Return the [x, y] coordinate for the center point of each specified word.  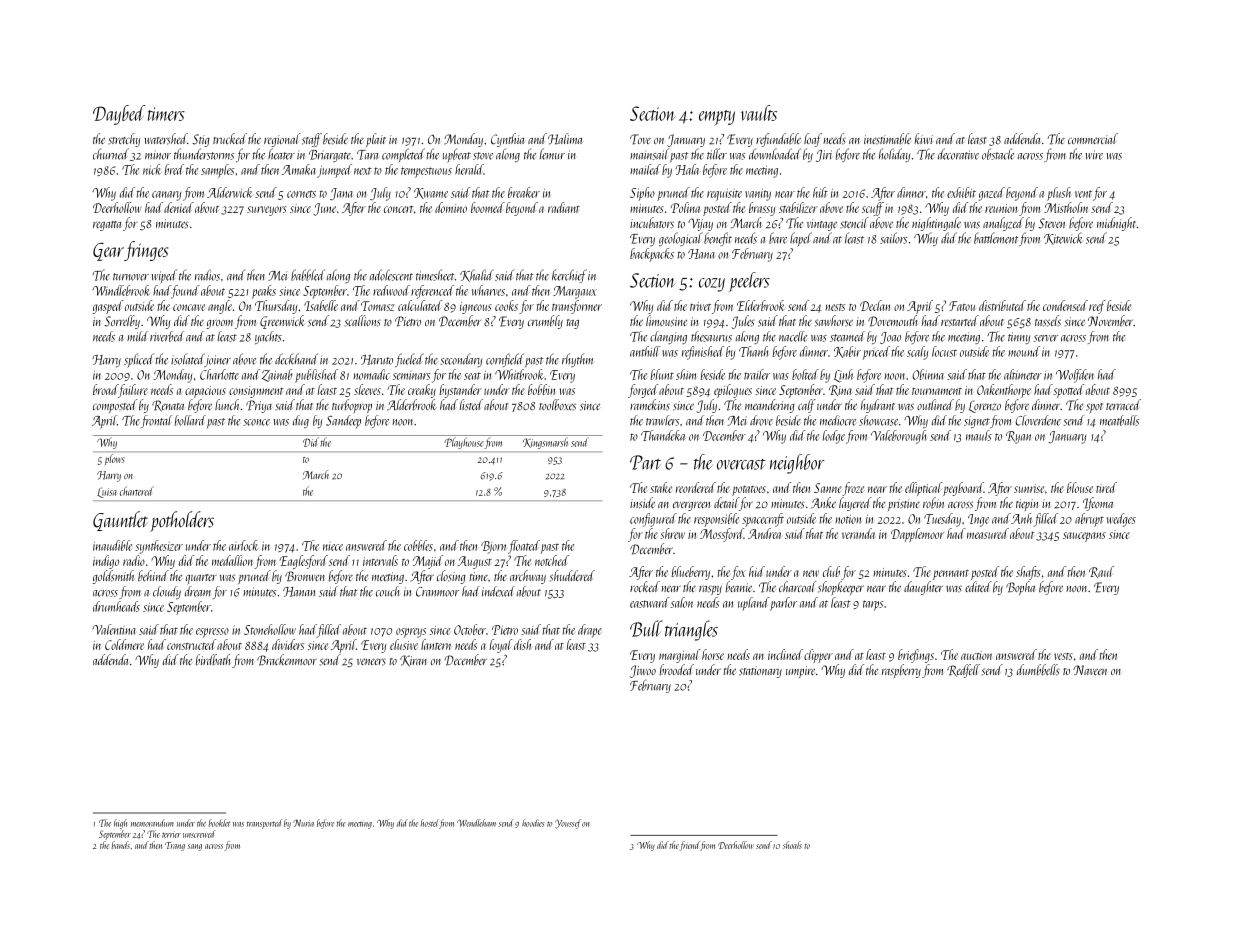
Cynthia [508, 140]
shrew [672, 533]
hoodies [533, 823]
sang [195, 847]
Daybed [119, 115]
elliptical [924, 489]
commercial [1093, 138]
